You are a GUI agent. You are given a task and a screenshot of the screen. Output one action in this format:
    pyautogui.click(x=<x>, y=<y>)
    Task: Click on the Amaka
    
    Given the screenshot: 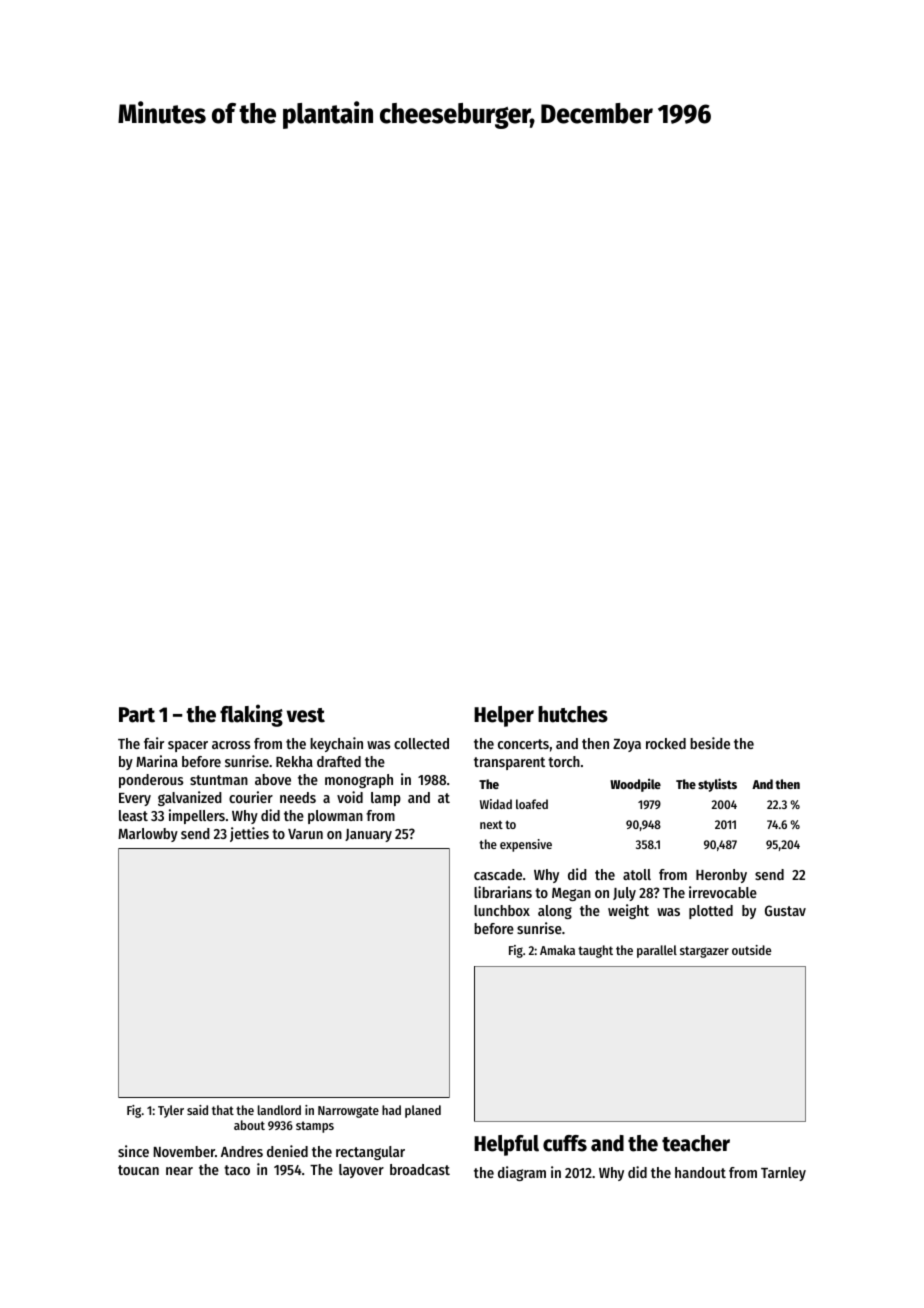 What is the action you would take?
    pyautogui.click(x=557, y=950)
